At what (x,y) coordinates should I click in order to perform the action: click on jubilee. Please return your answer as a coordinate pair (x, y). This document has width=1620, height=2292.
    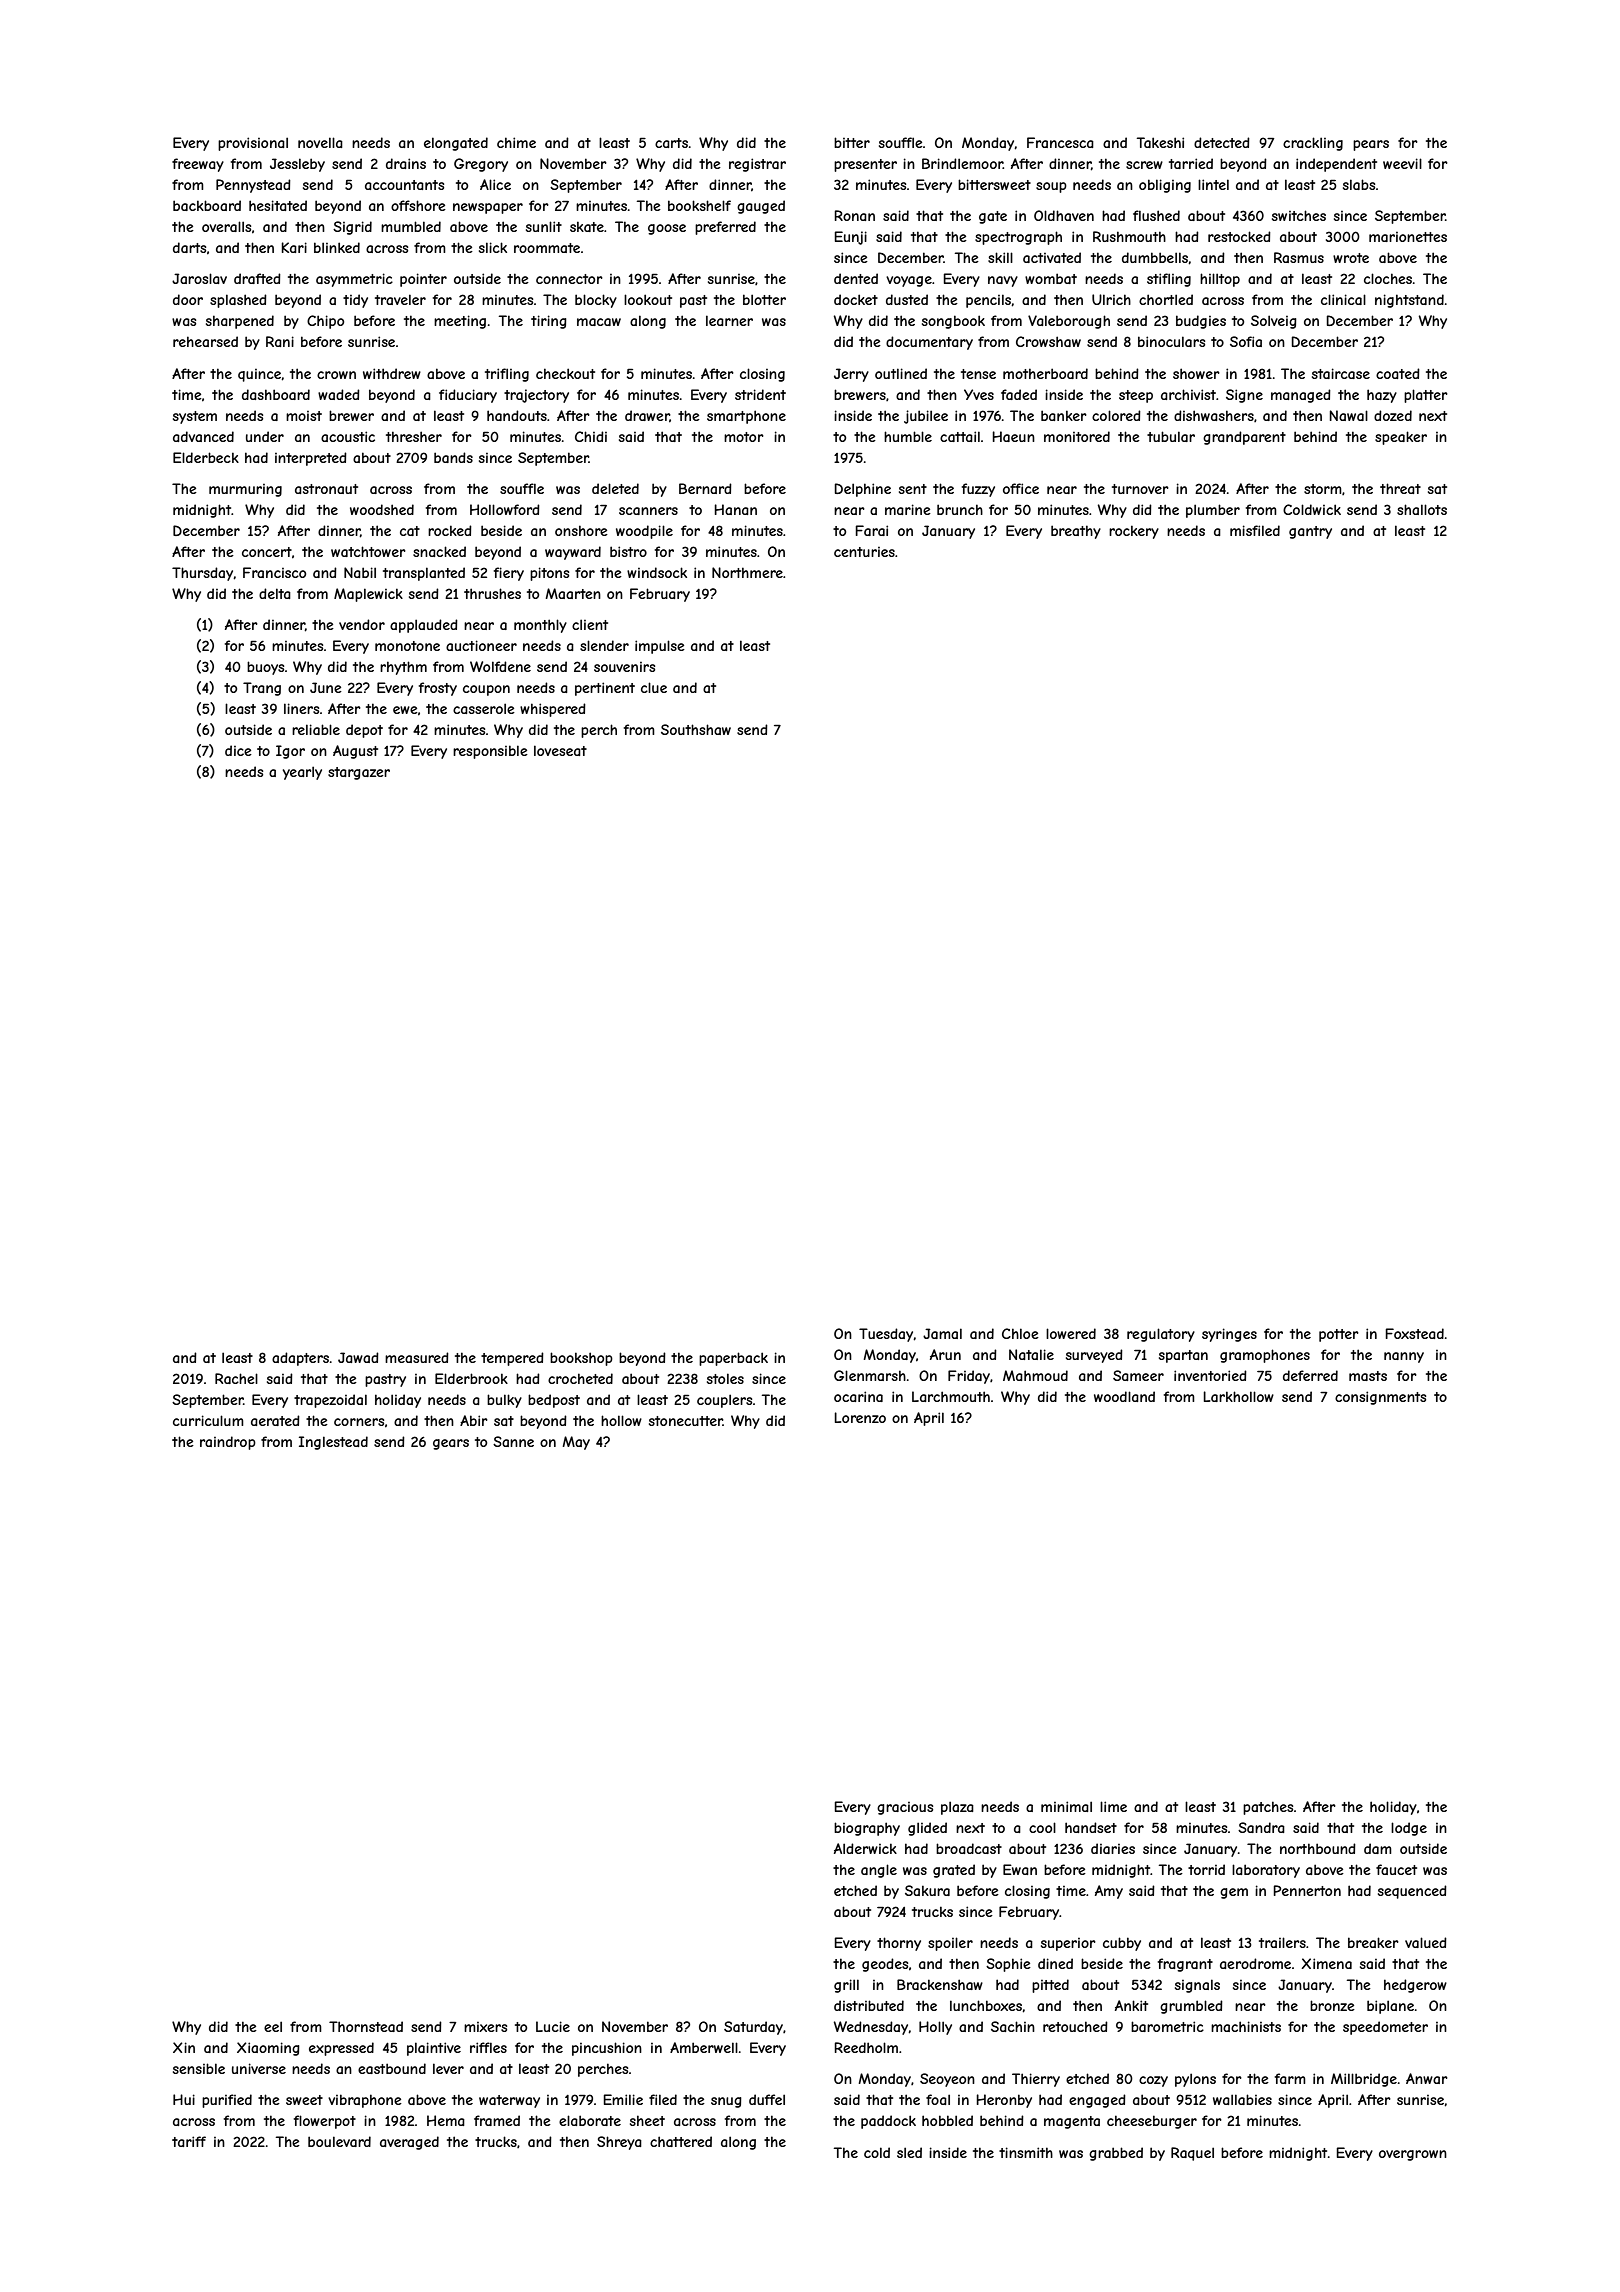
    Looking at the image, I should click on (926, 417).
